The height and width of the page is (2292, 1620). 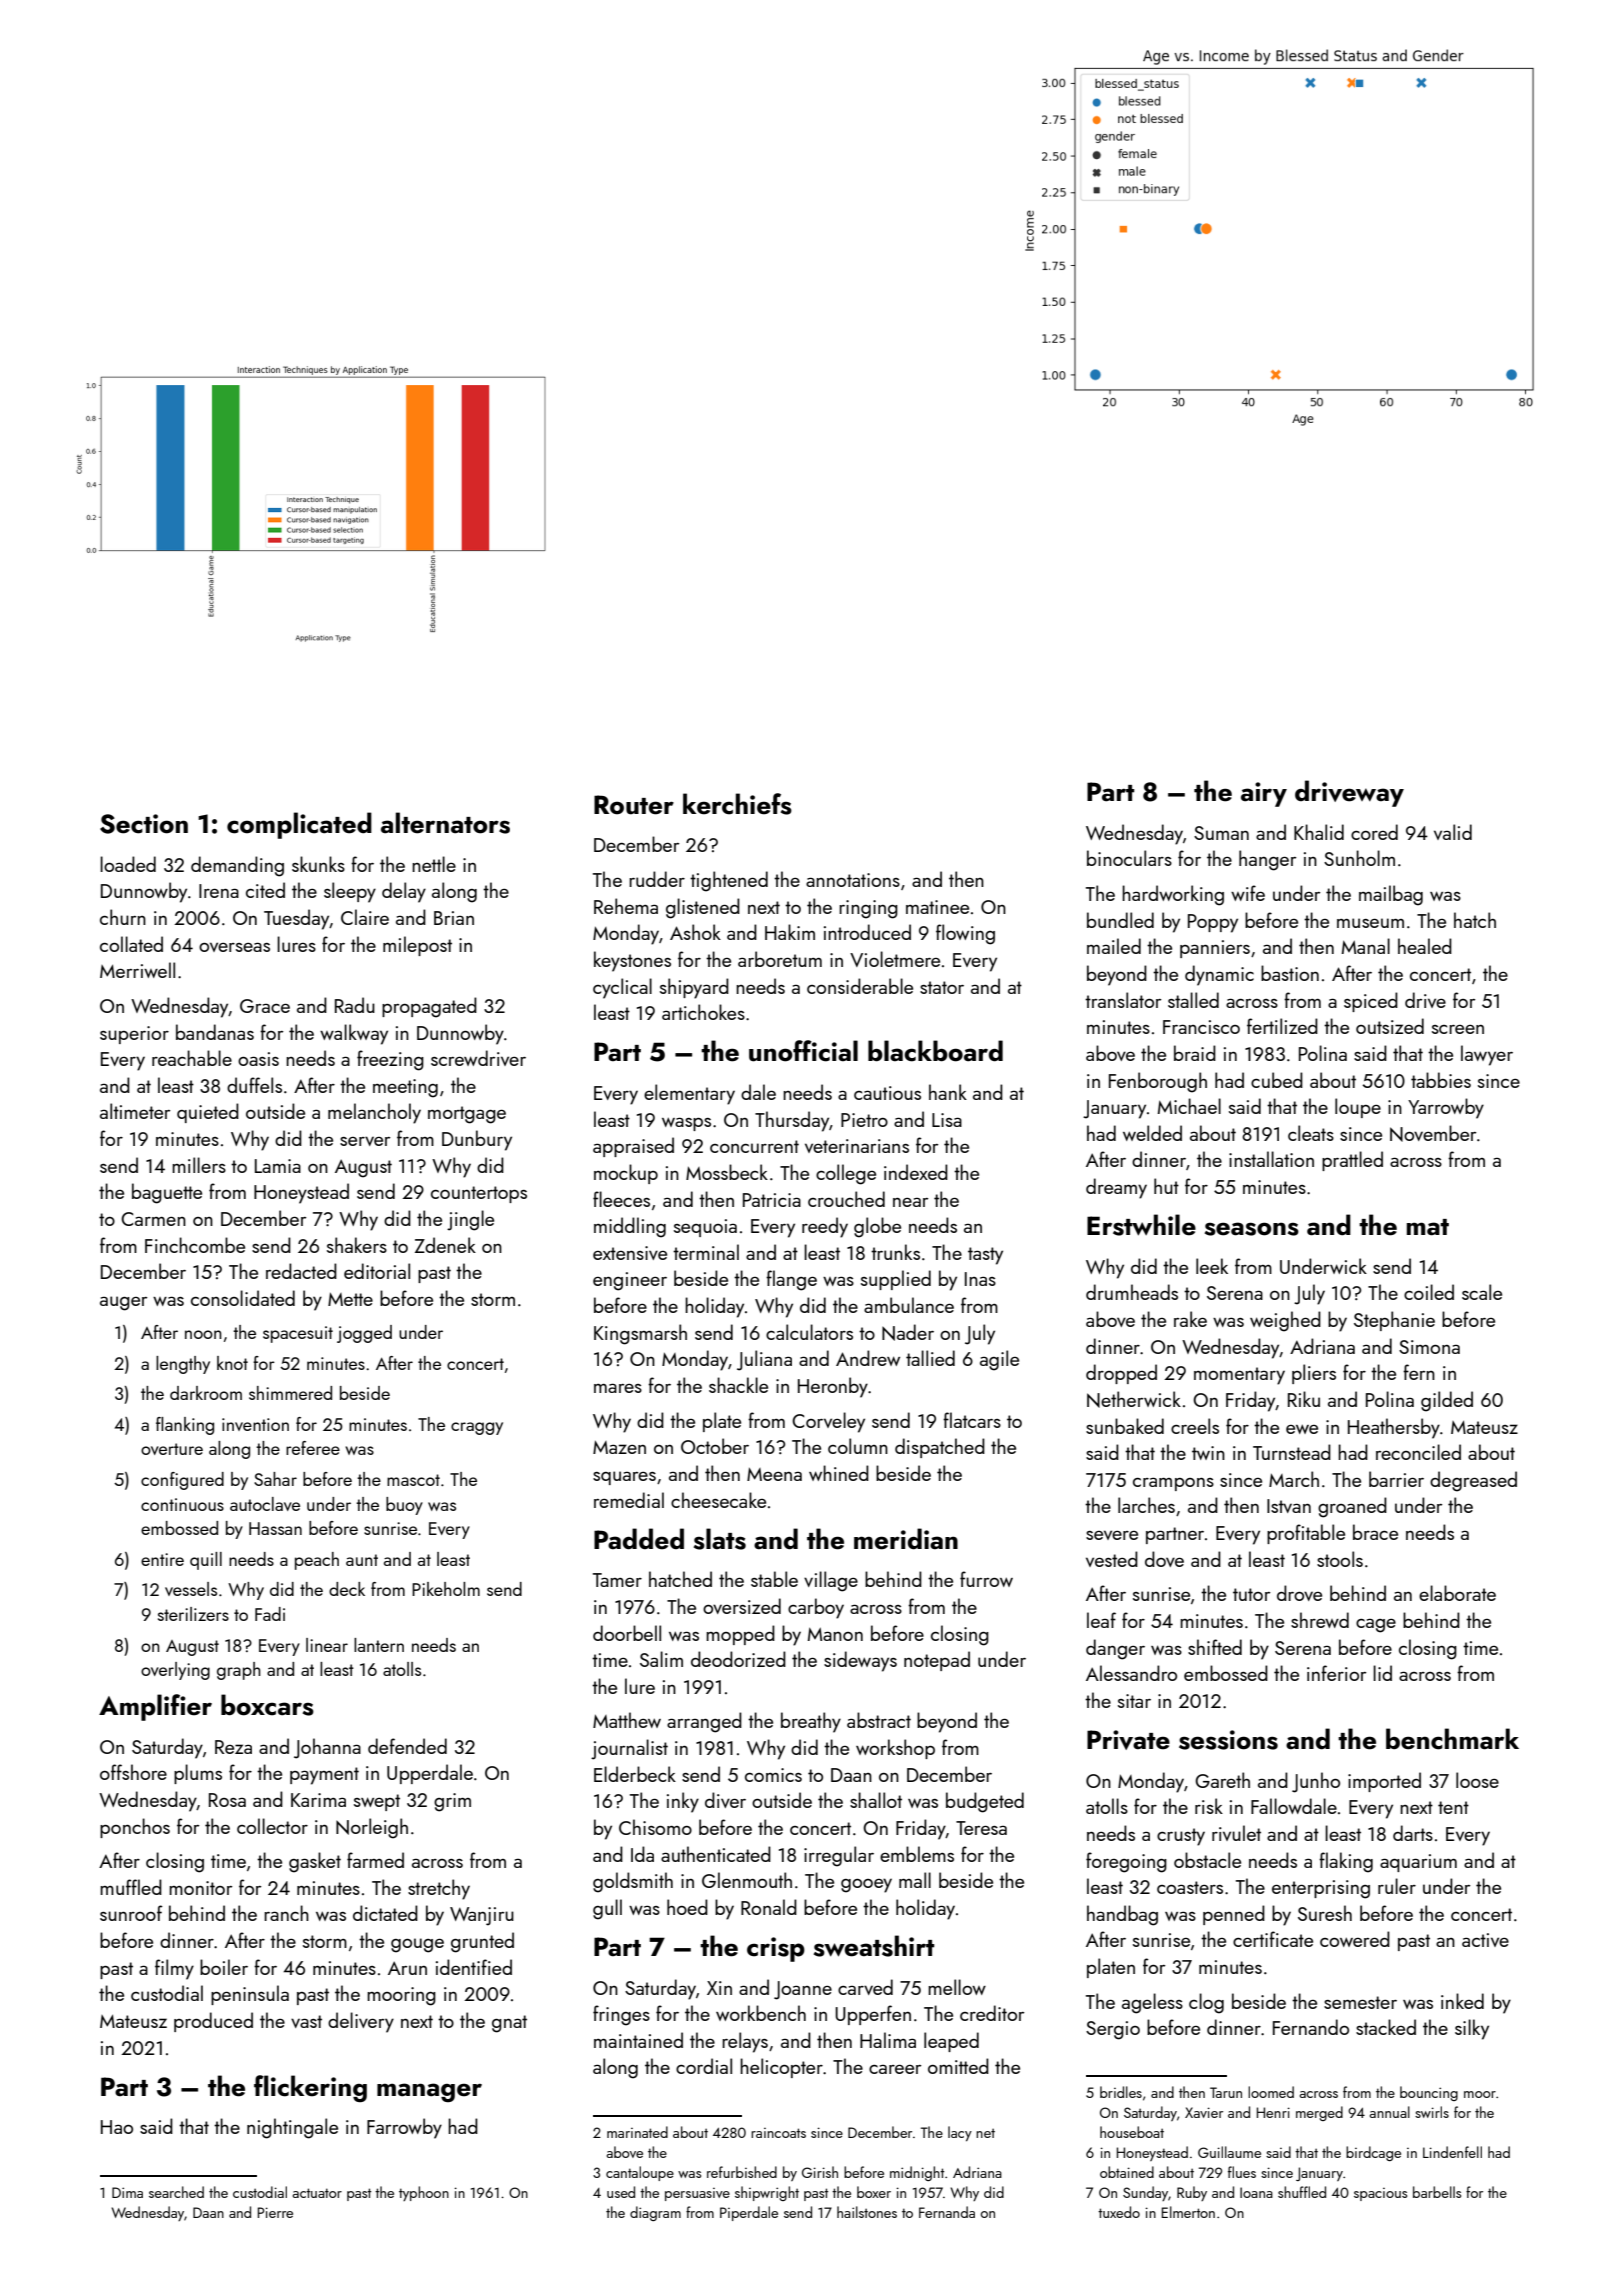 I want to click on inky, so click(x=683, y=1802).
